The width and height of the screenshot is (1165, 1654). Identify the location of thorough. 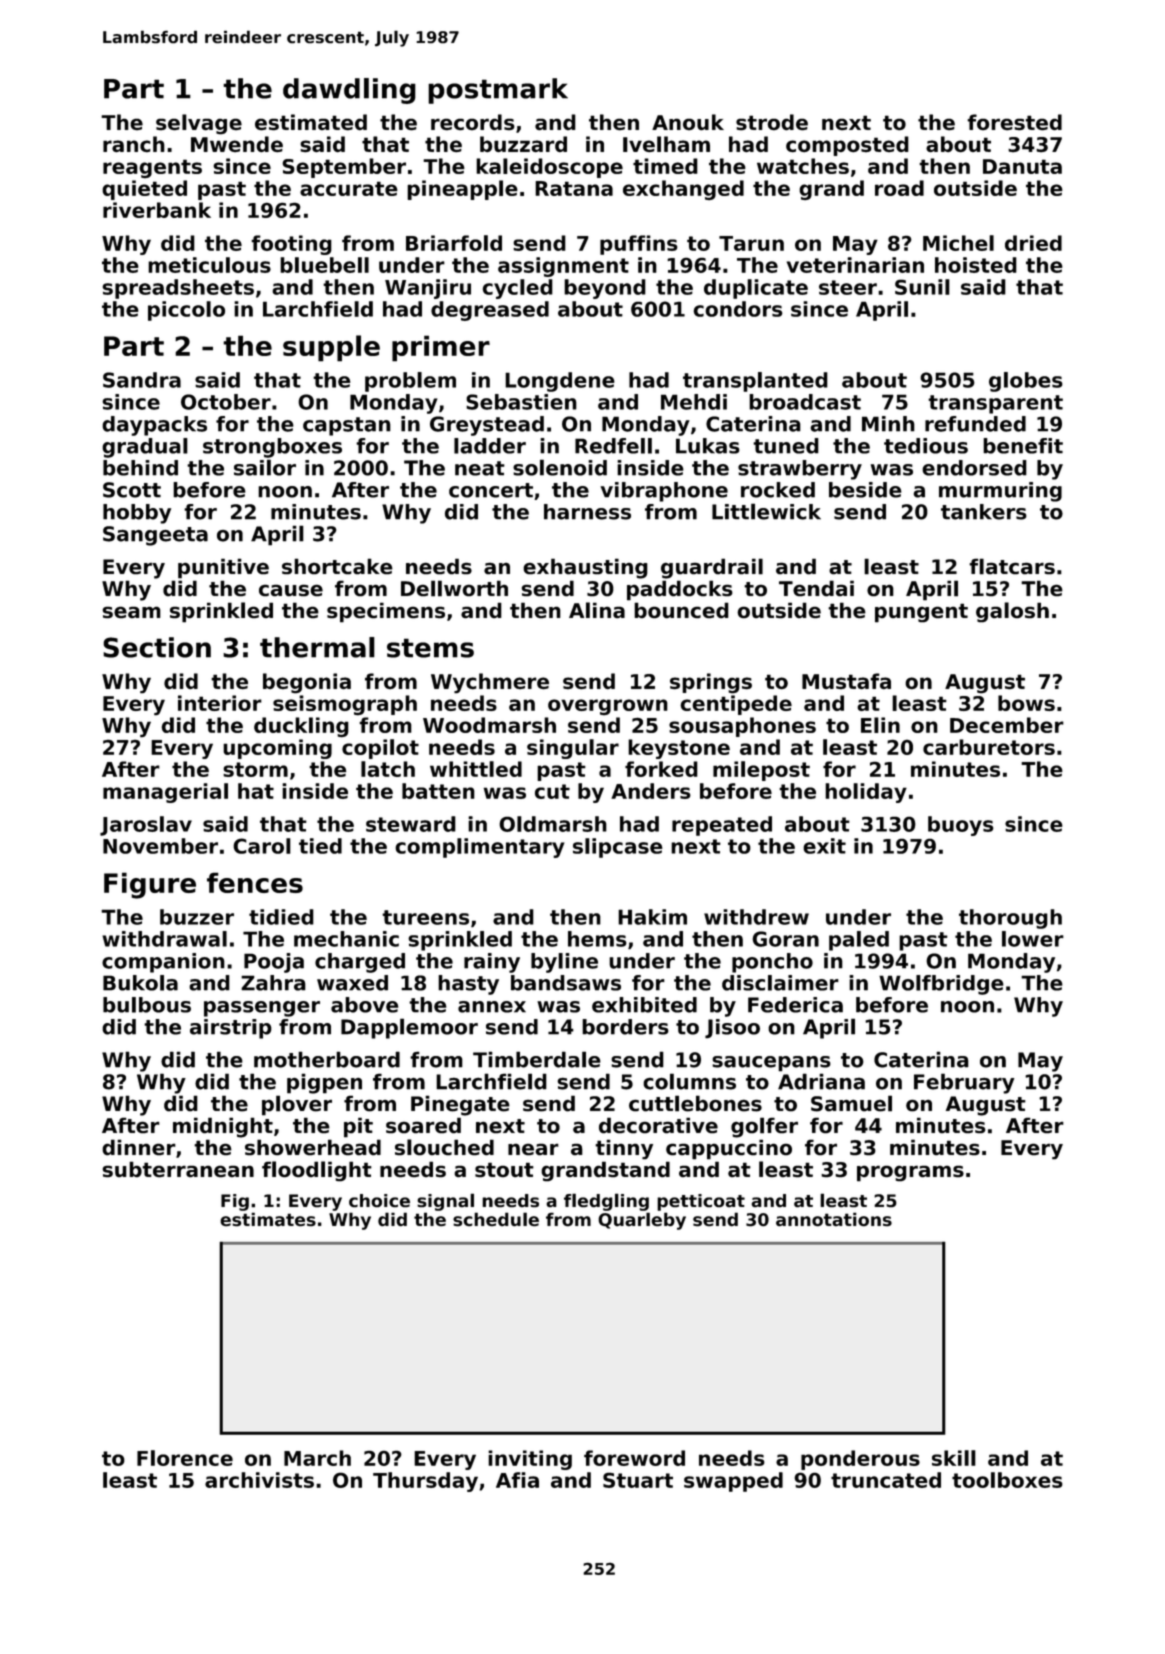
(1010, 919).
